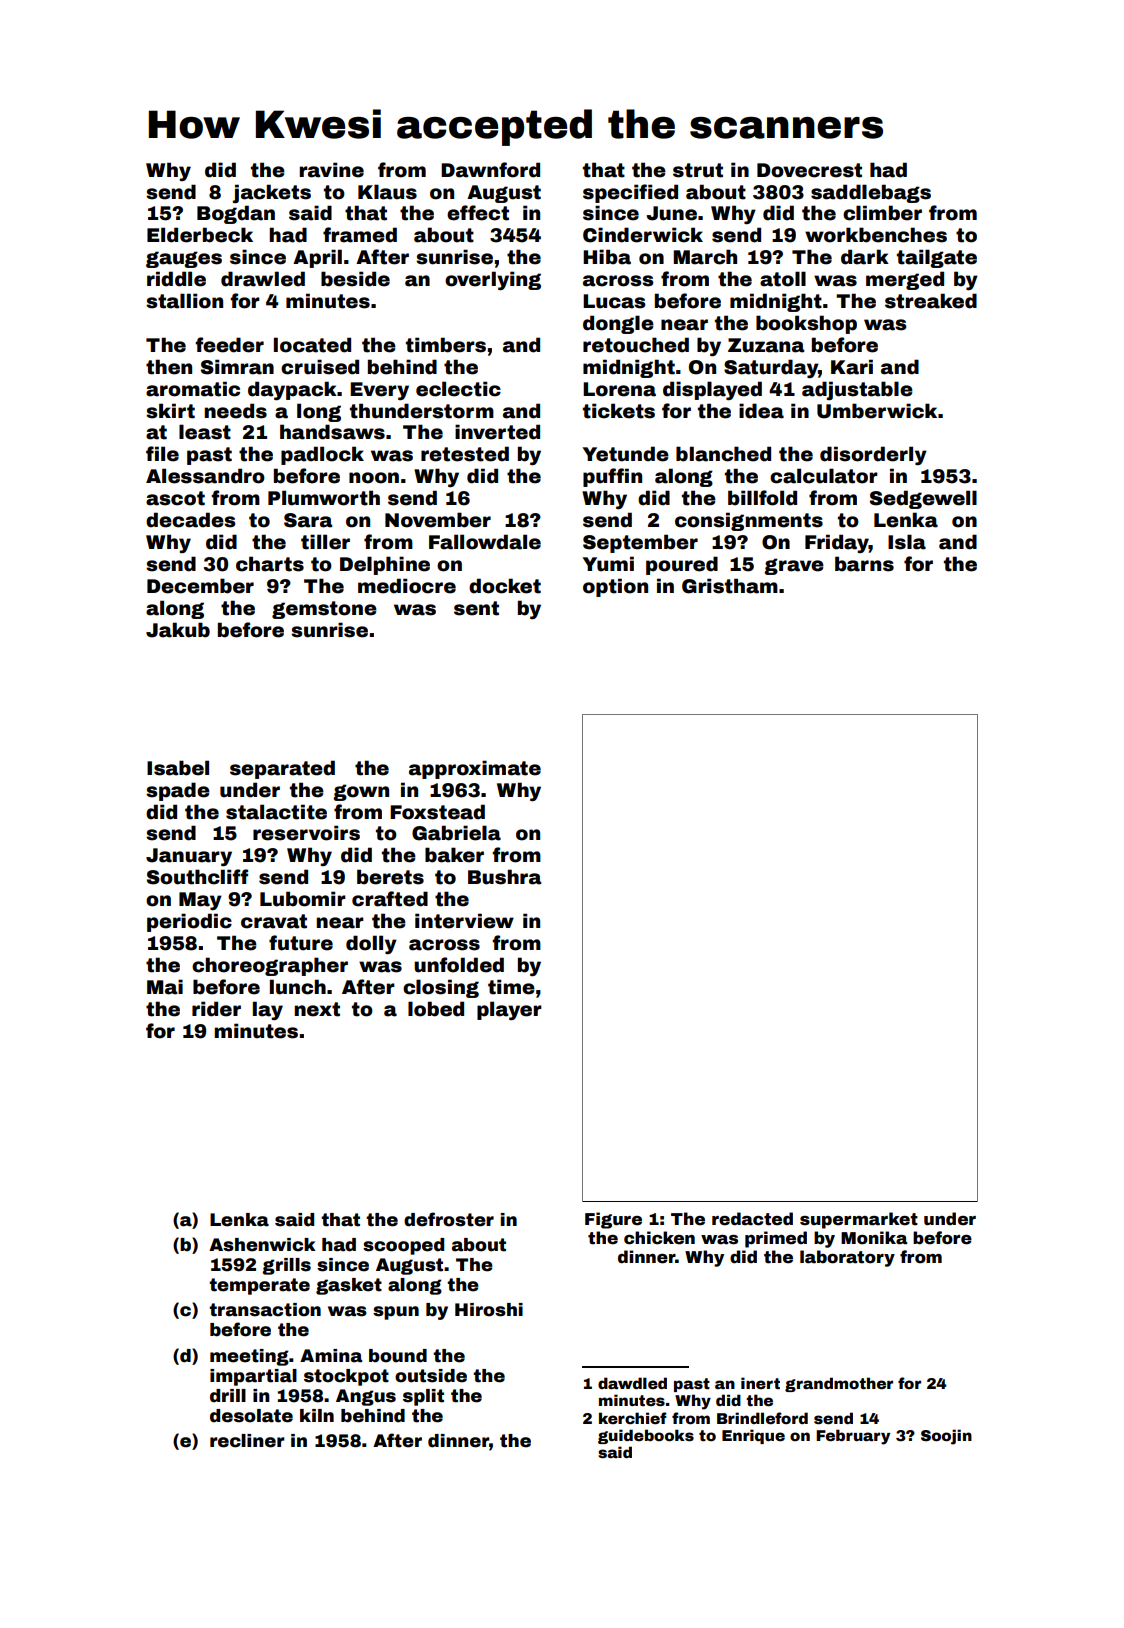 The width and height of the screenshot is (1124, 1628). What do you see at coordinates (766, 345) in the screenshot?
I see `Zuzana` at bounding box center [766, 345].
